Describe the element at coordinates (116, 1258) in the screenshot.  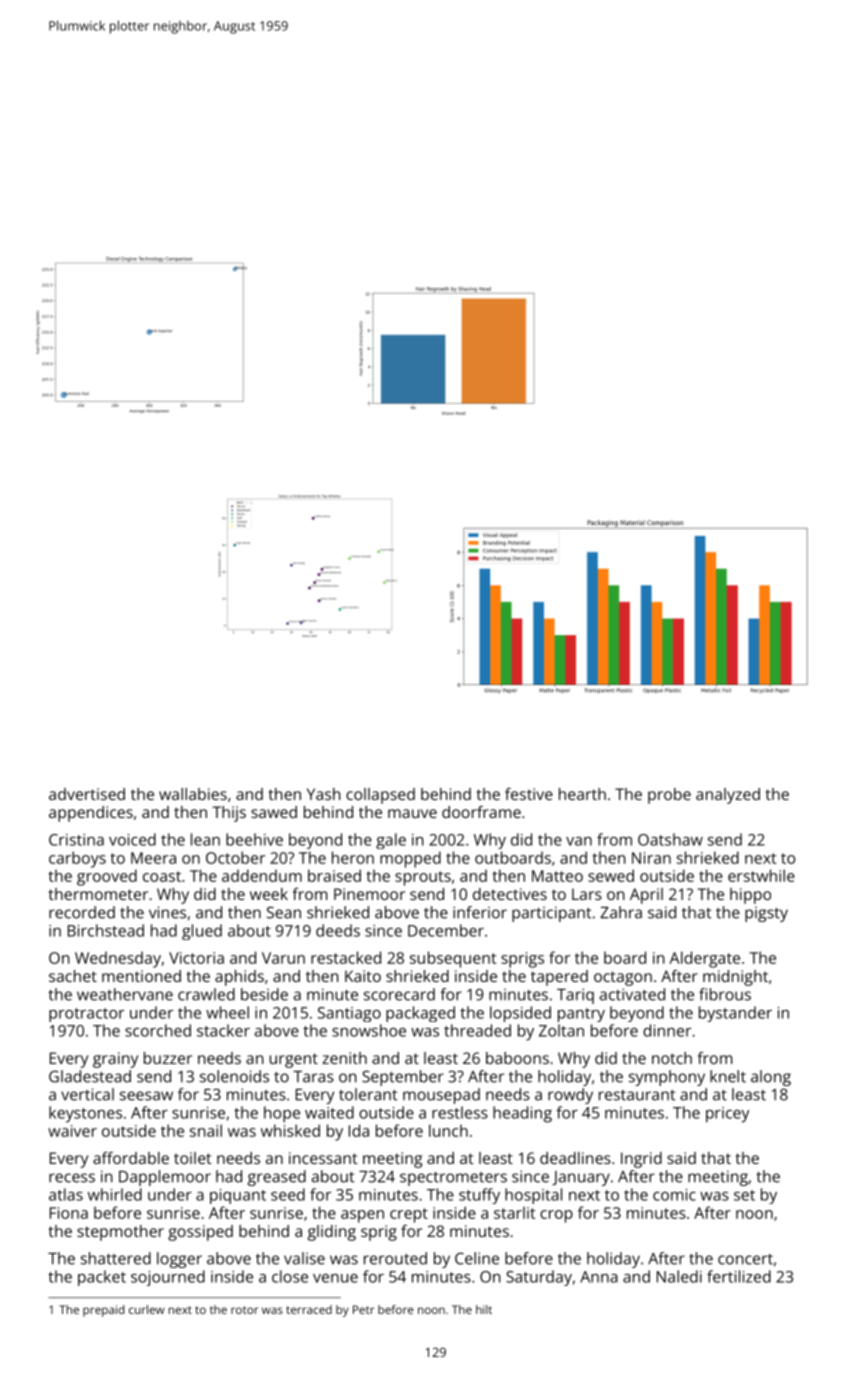
I see `shattered` at that location.
